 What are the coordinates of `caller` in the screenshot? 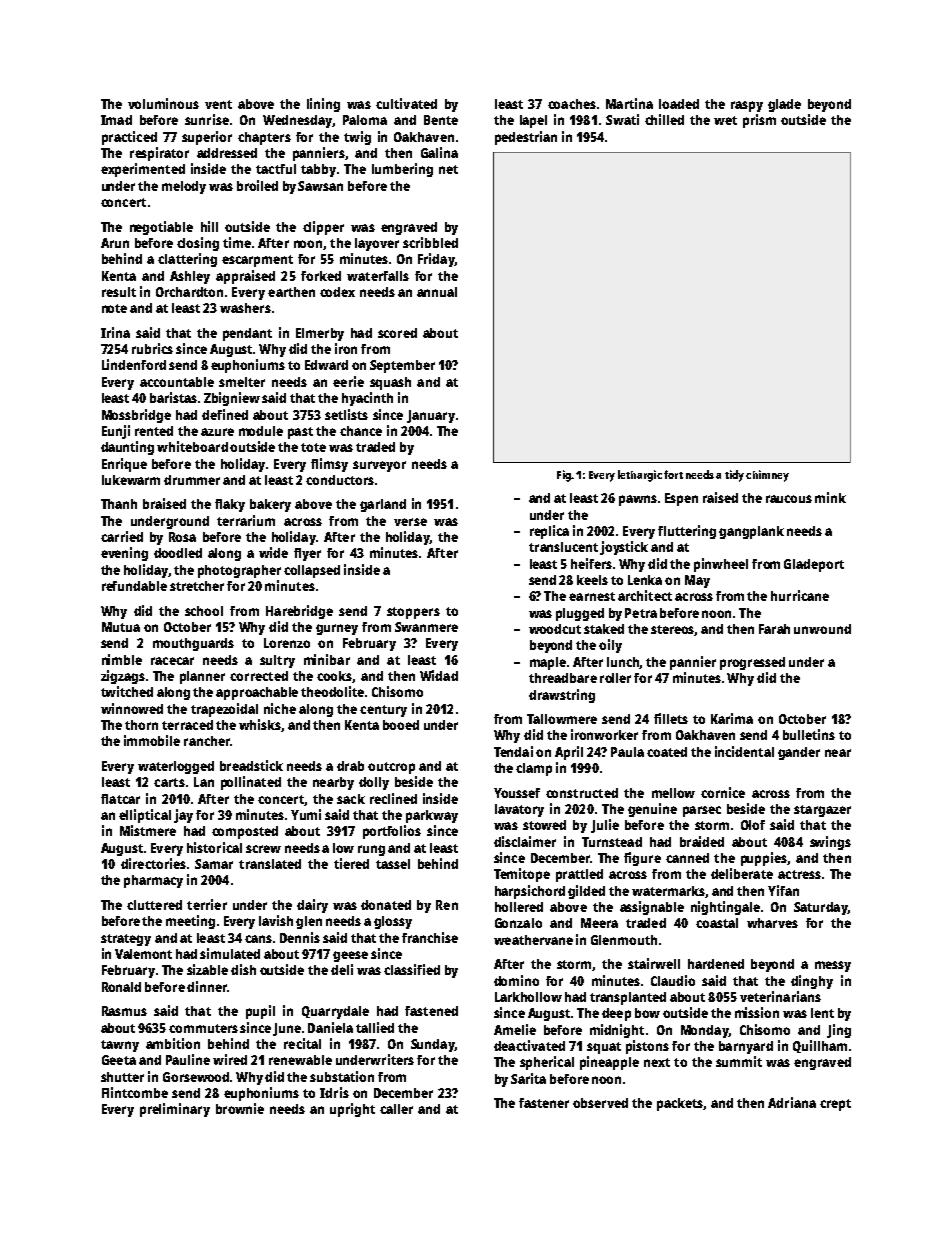 It's located at (396, 1109).
